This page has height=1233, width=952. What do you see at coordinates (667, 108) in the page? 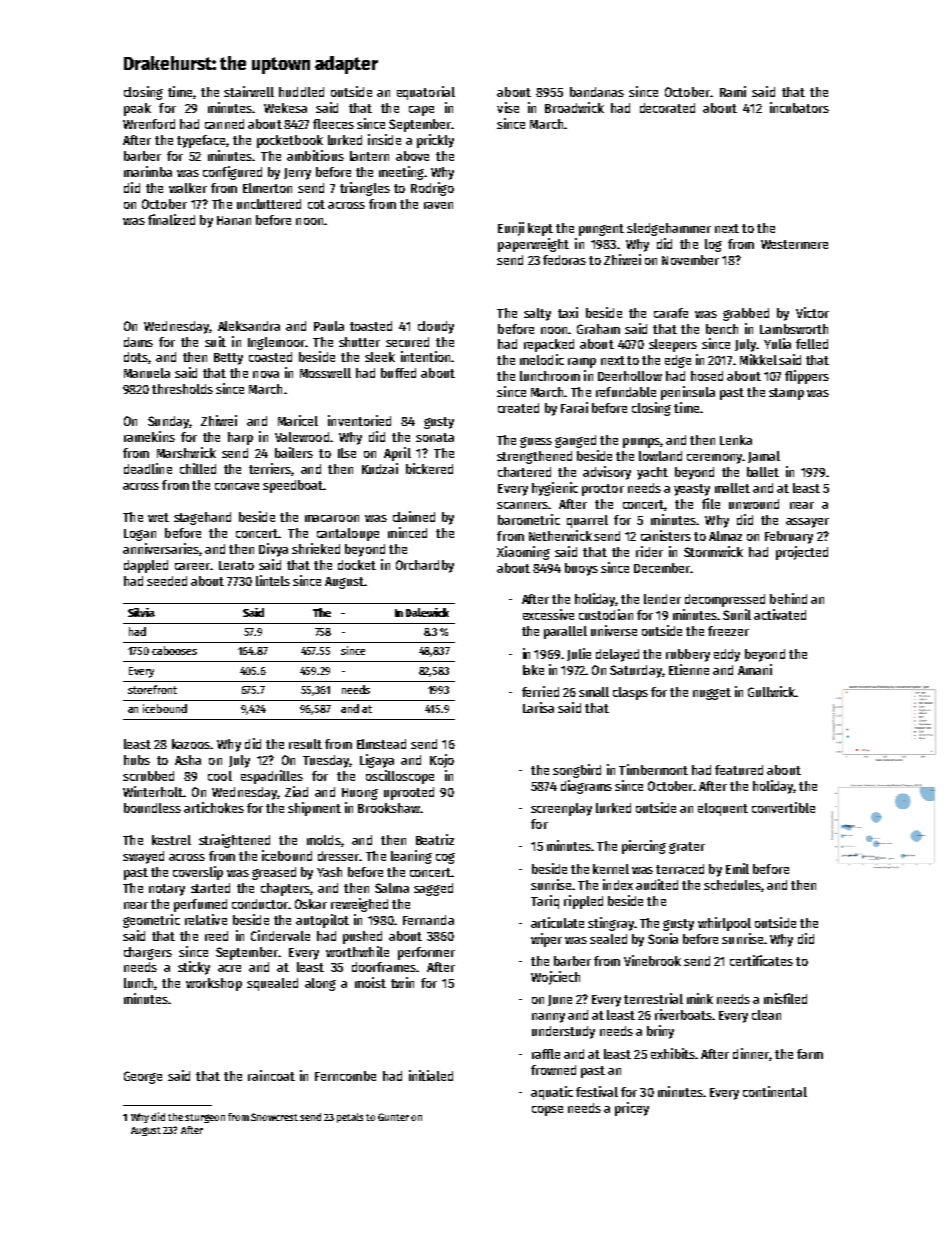
I see `decorated` at bounding box center [667, 108].
